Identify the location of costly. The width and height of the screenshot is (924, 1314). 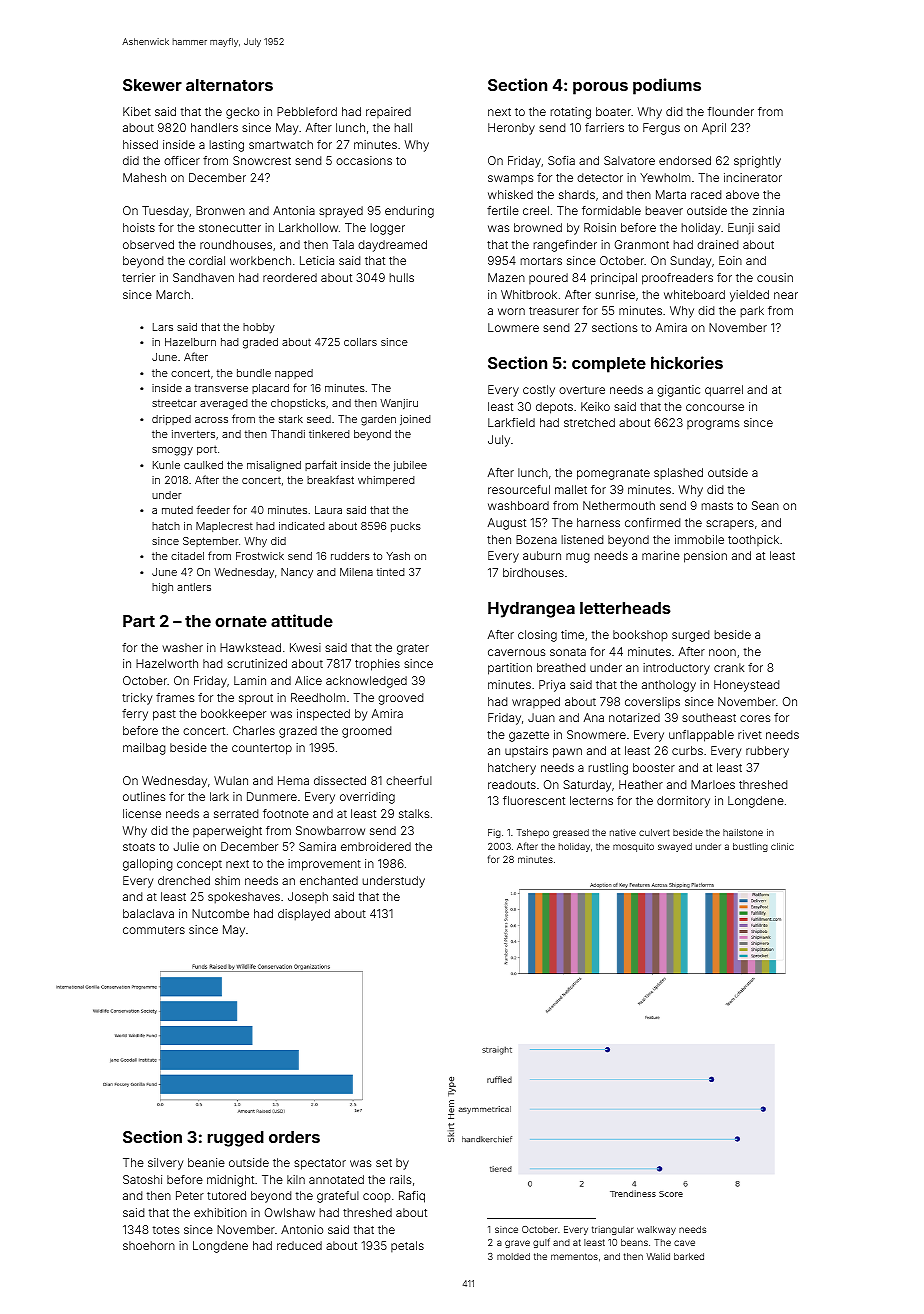
(539, 391).
